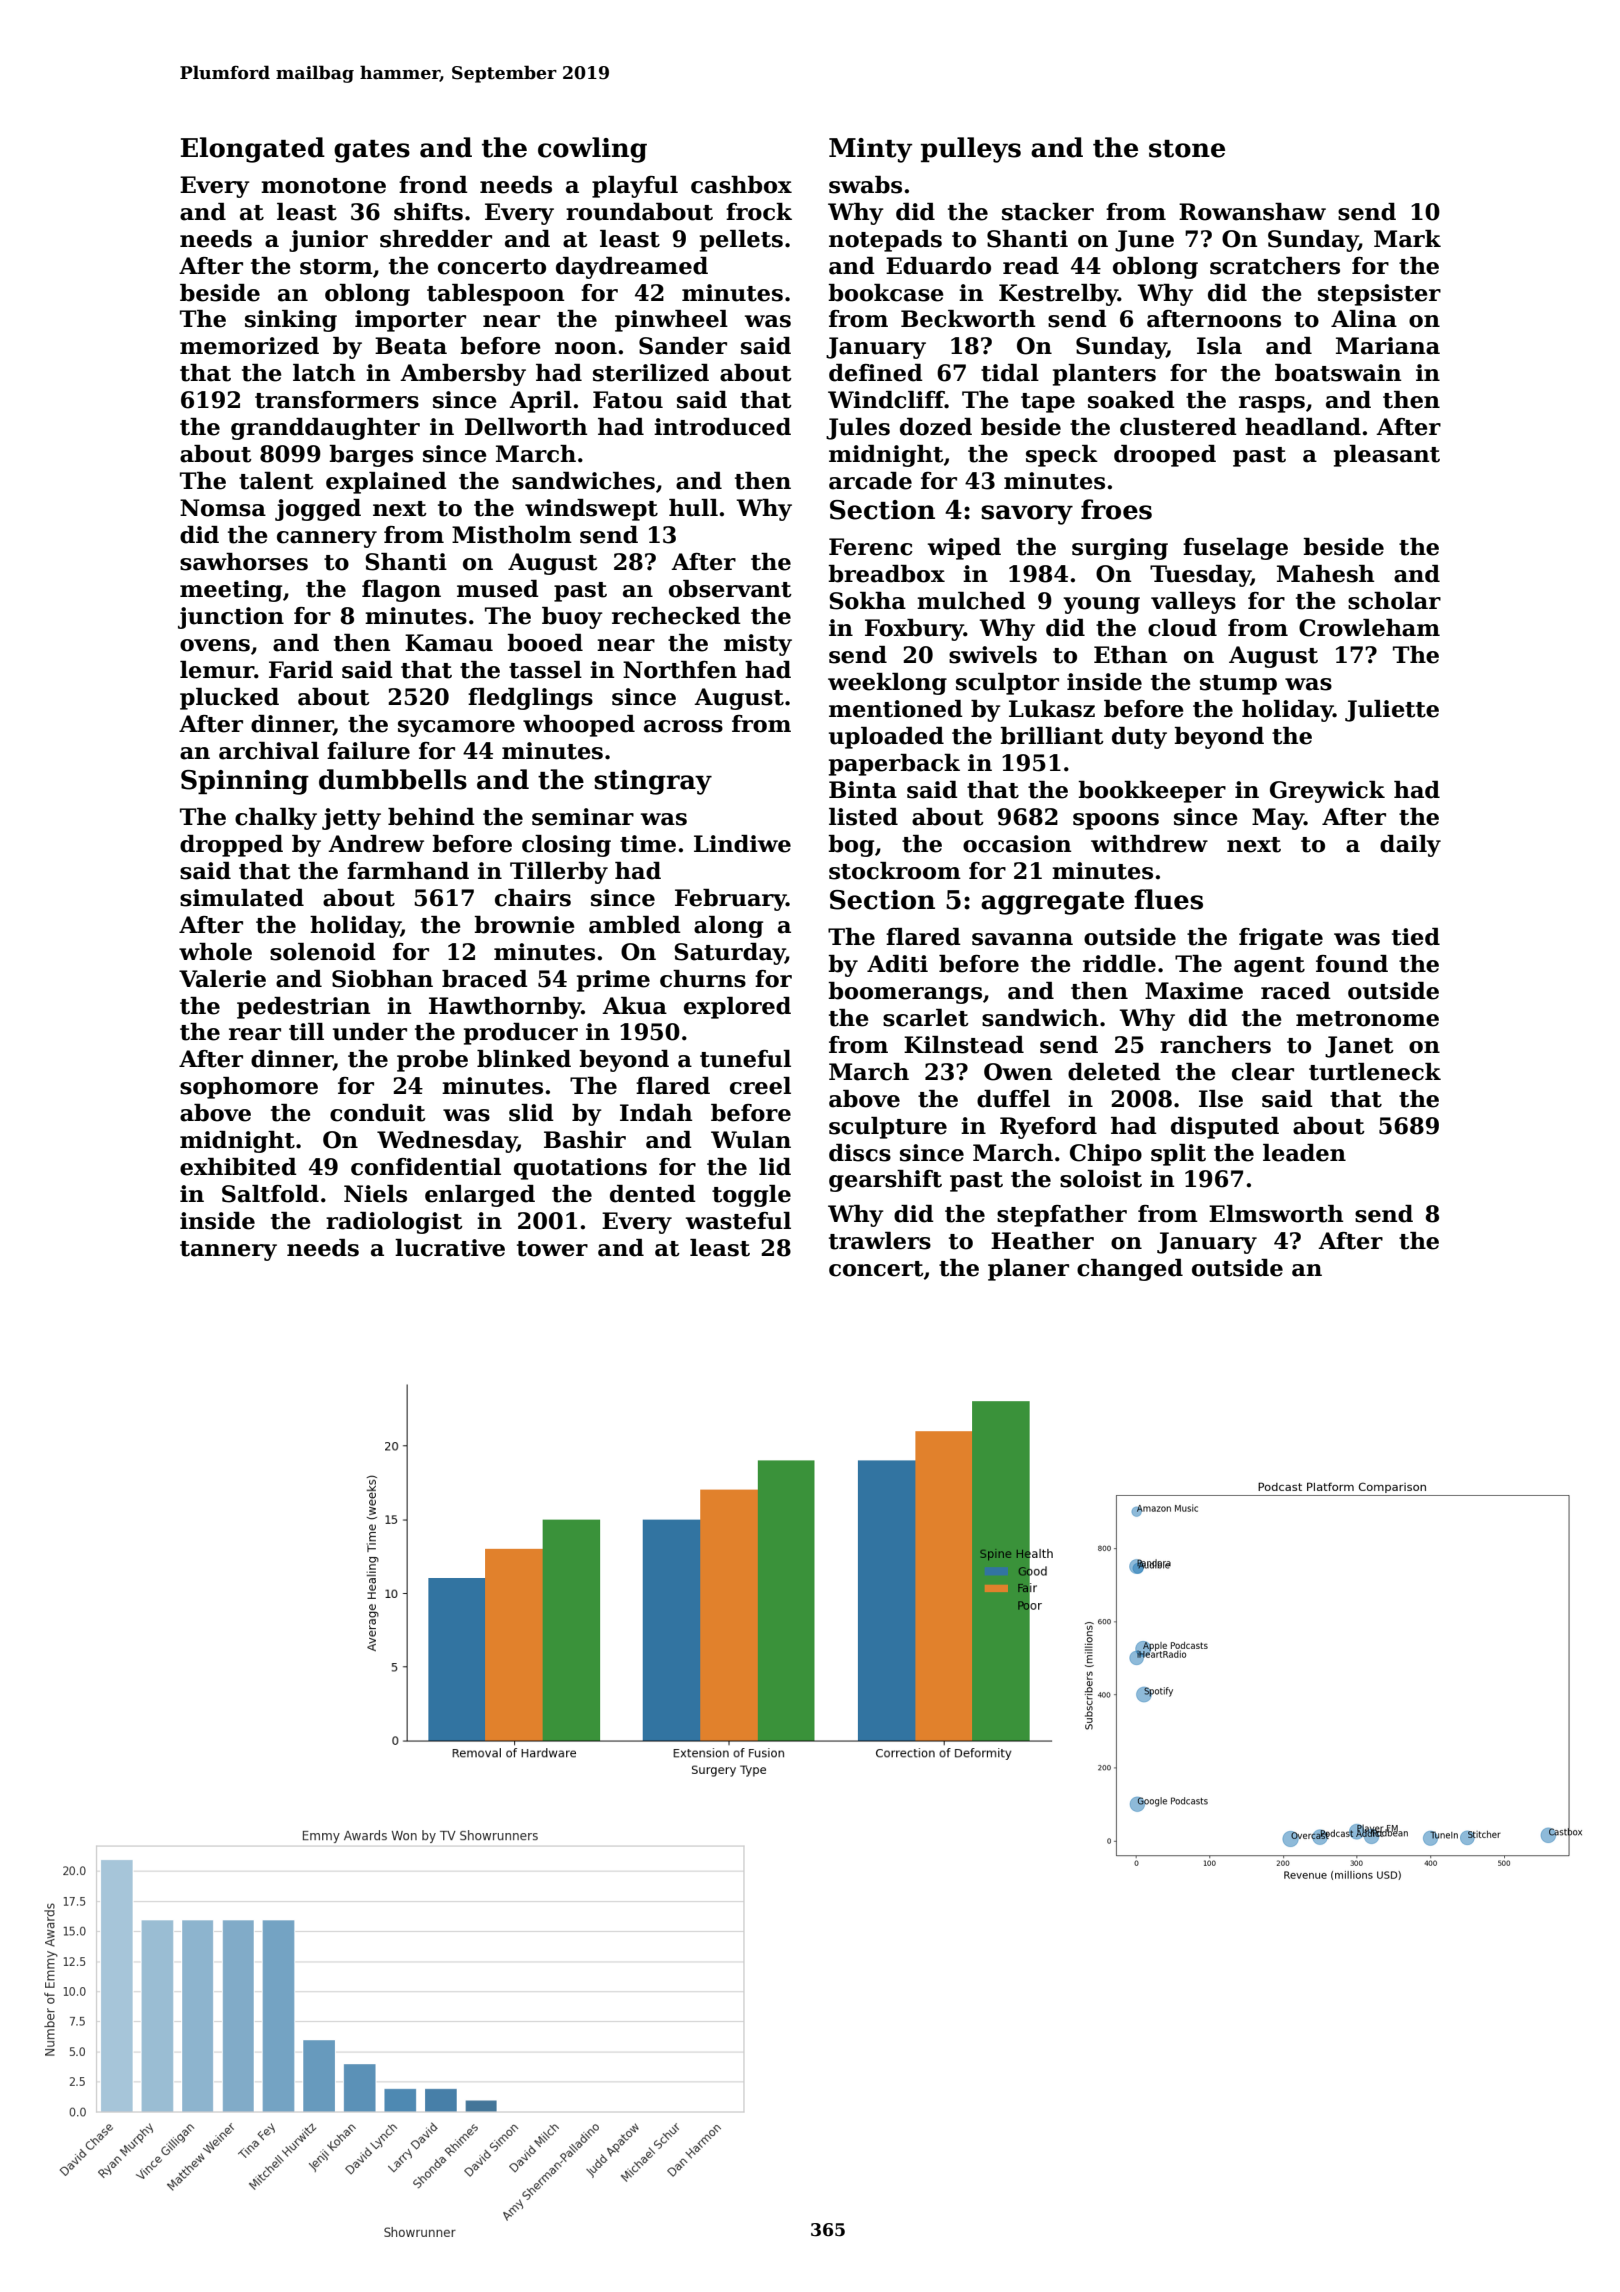 This page has height=2292, width=1620. Describe the element at coordinates (524, 1059) in the page. I see `blinked` at that location.
